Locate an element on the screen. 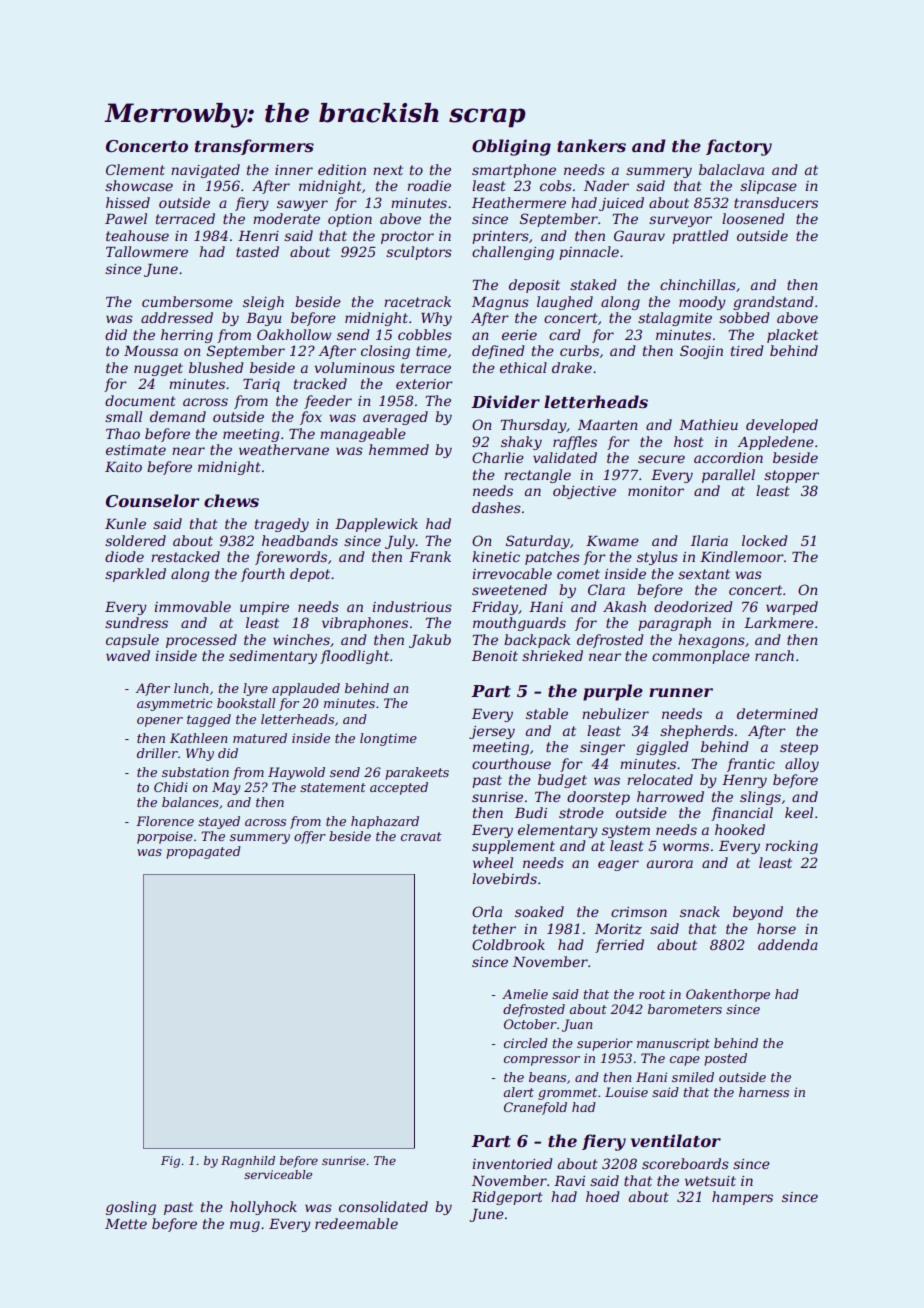 Image resolution: width=924 pixels, height=1308 pixels. Tallowmere is located at coordinates (147, 251).
